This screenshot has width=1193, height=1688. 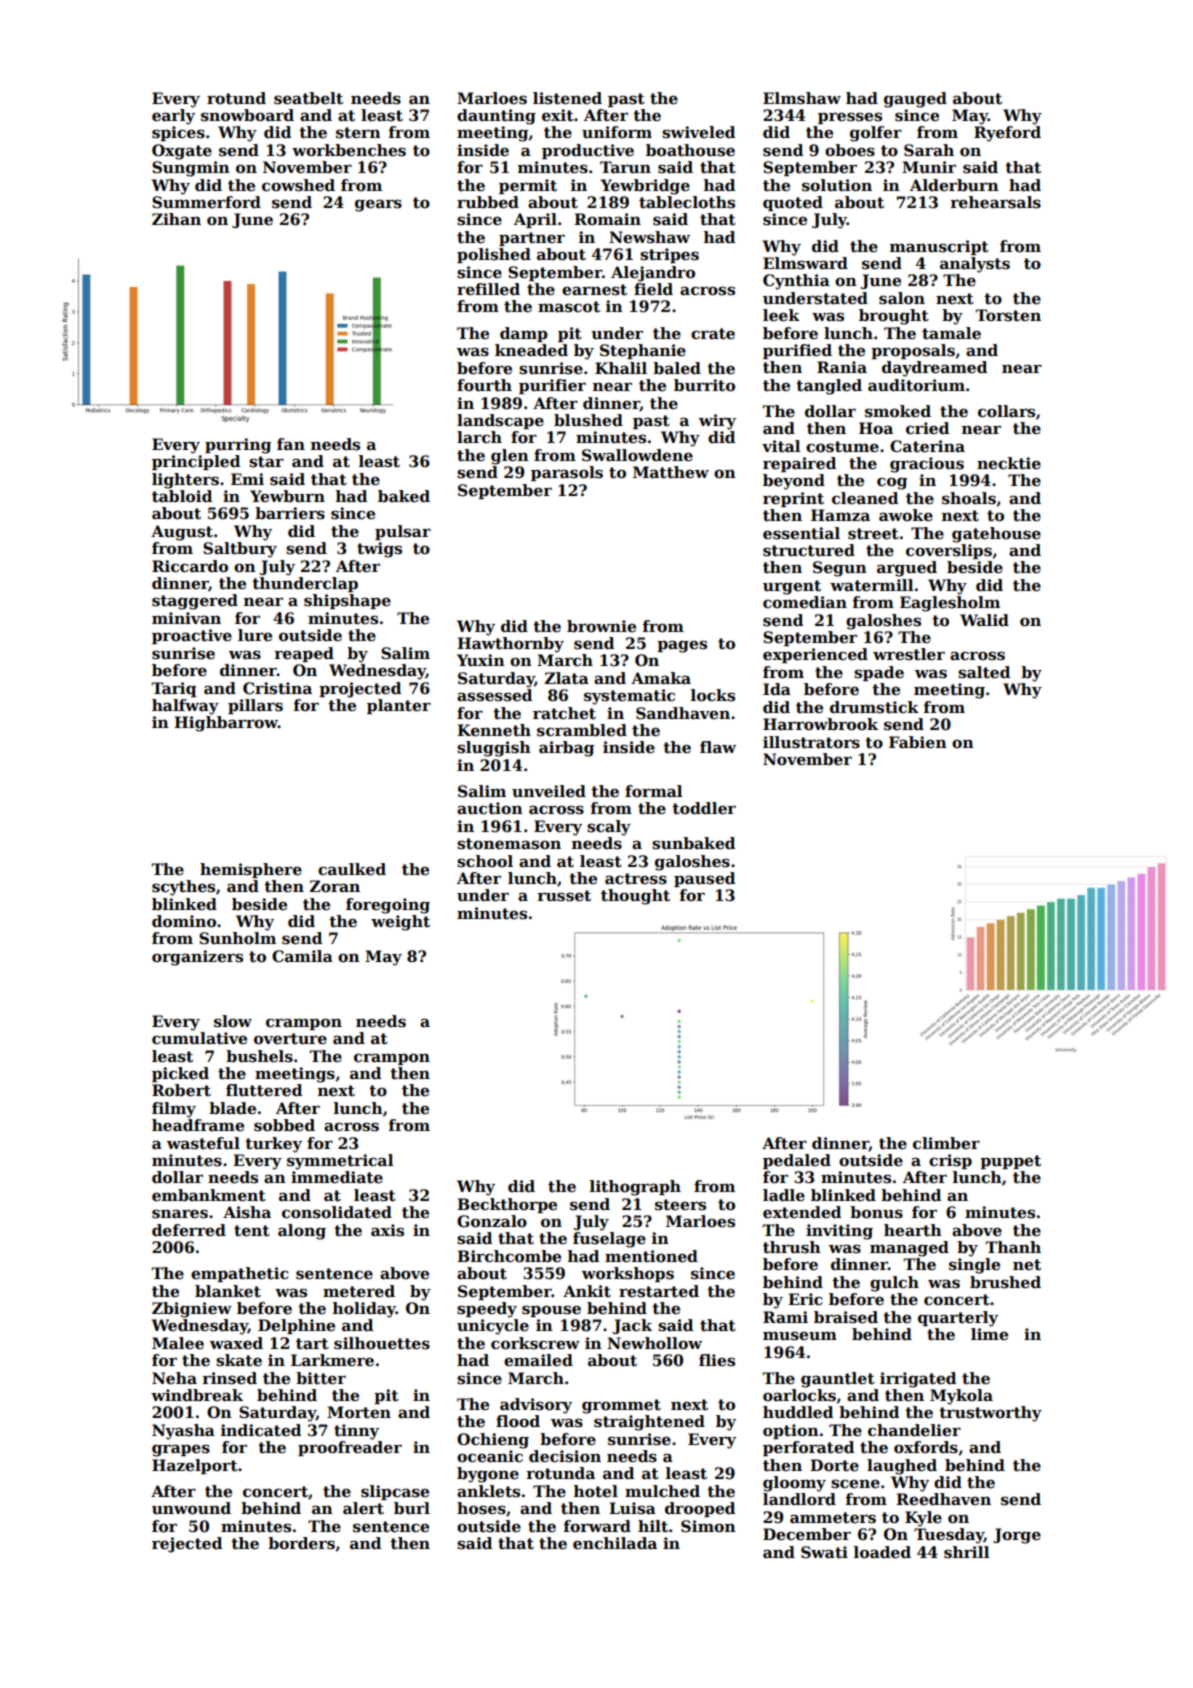 I want to click on proposals, so click(x=913, y=351).
